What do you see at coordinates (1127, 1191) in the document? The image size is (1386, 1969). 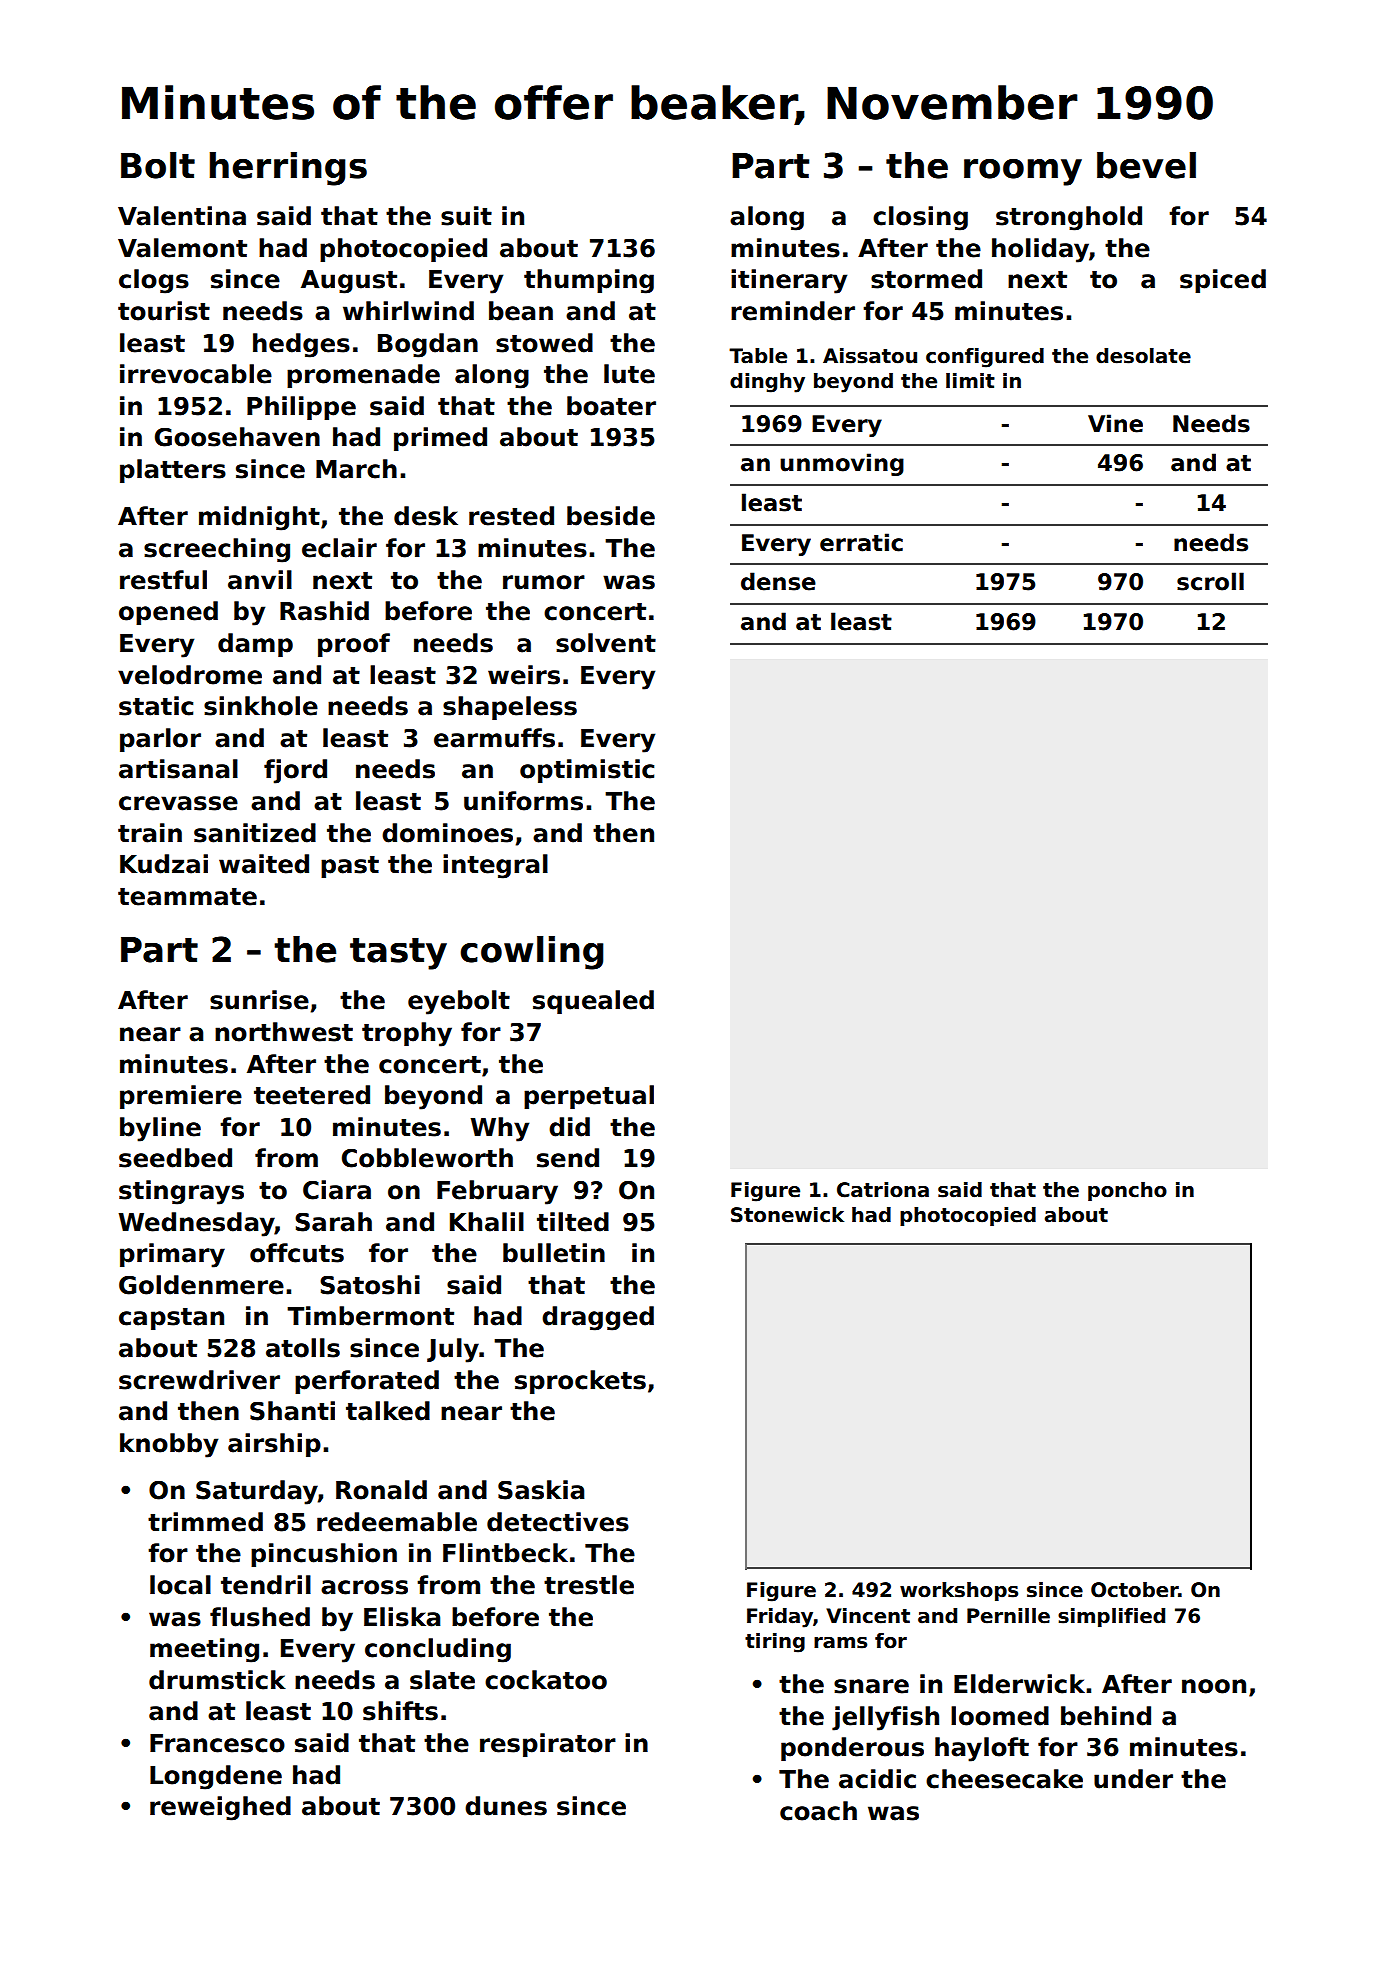 I see `poncho` at bounding box center [1127, 1191].
